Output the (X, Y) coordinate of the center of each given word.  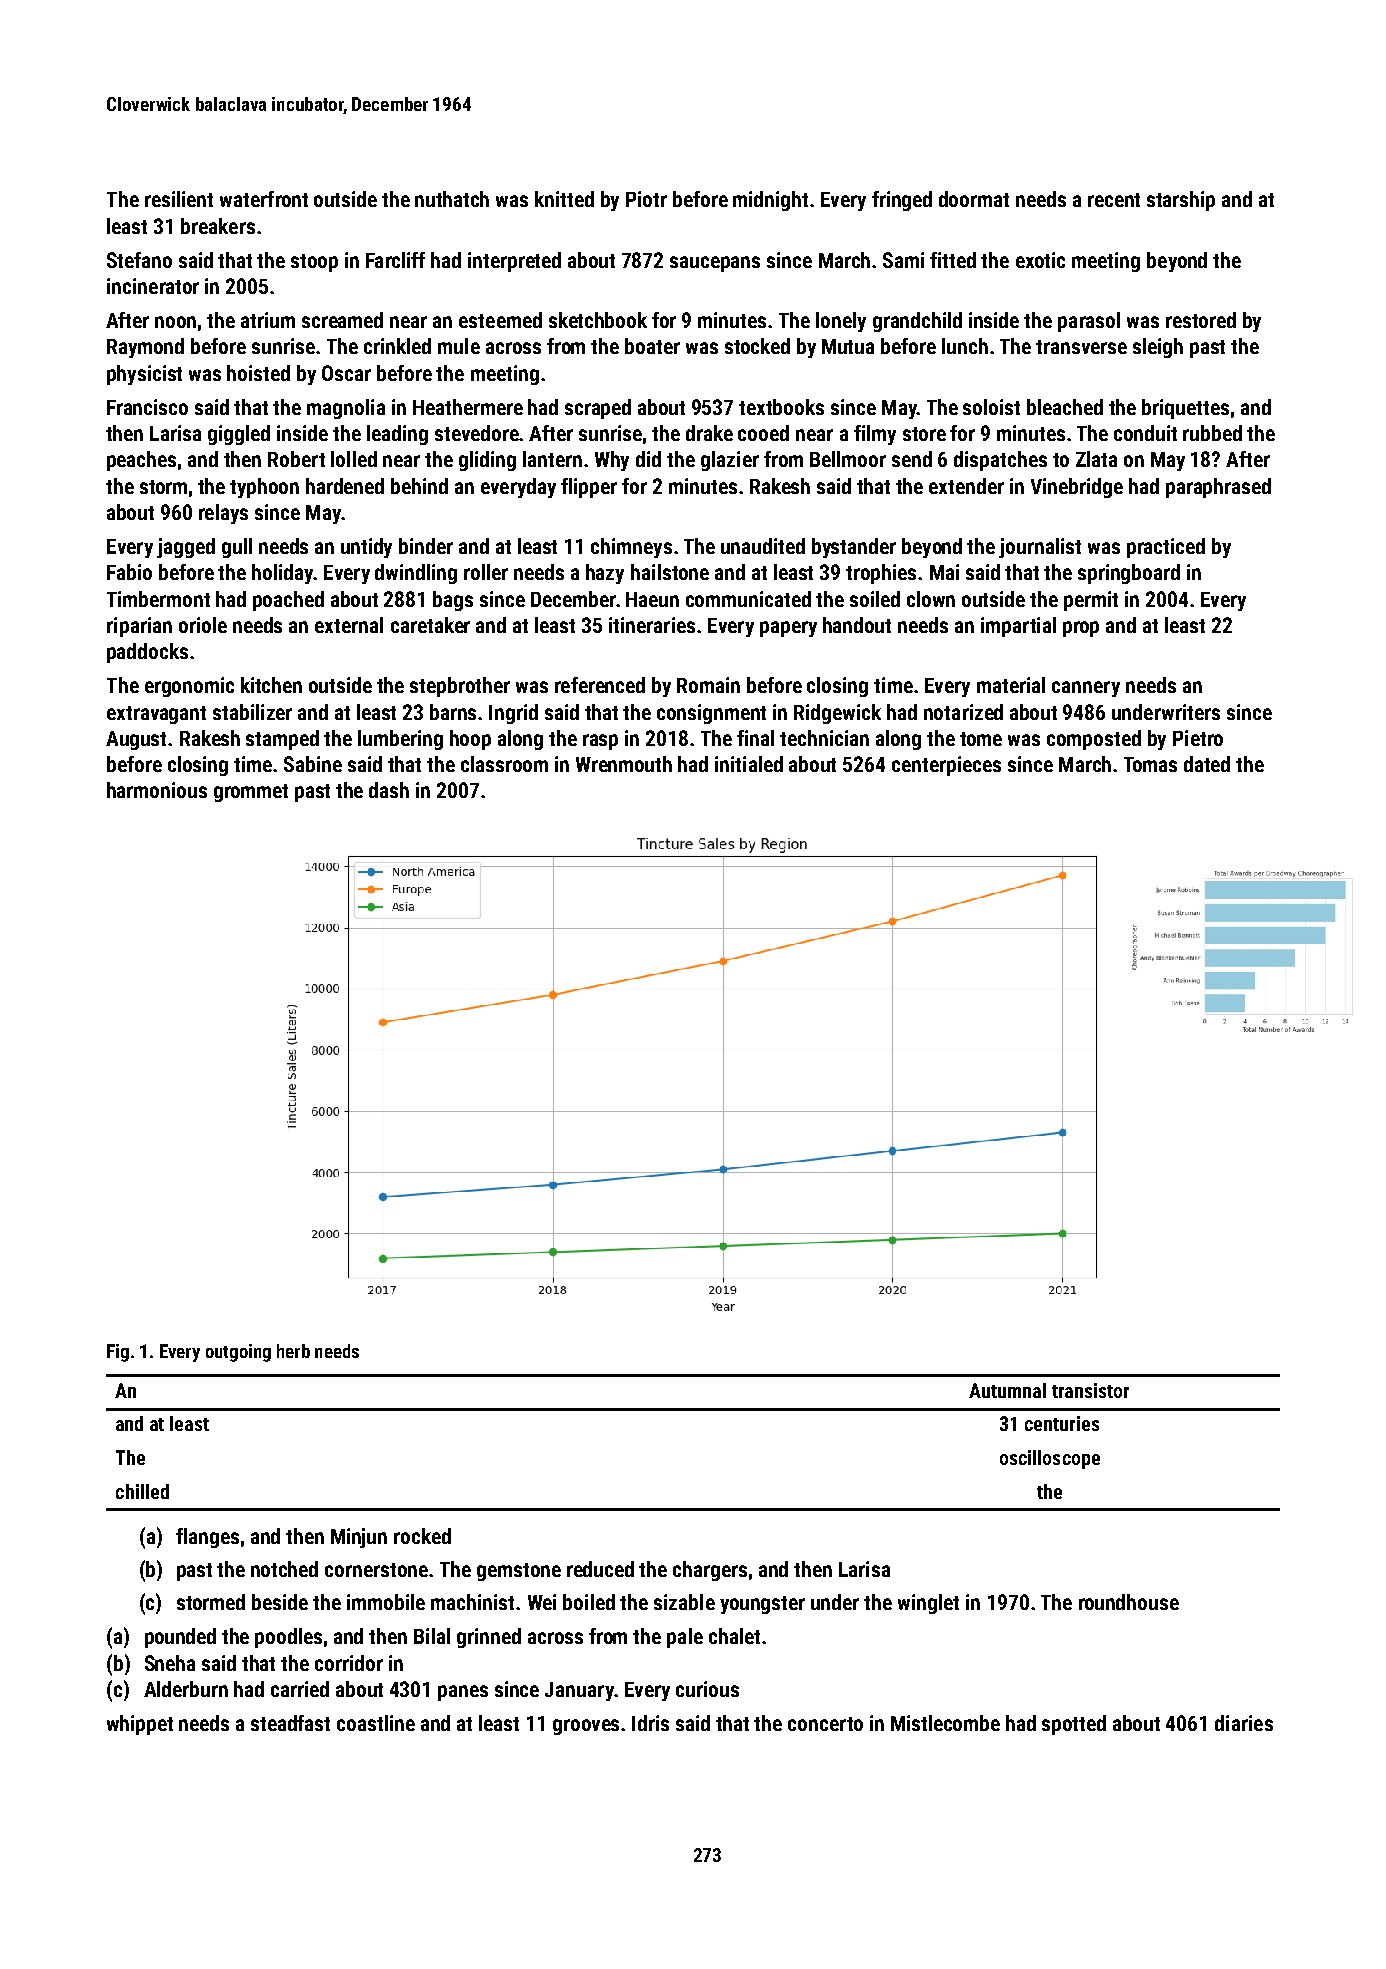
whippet (140, 1725)
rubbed (1212, 433)
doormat (974, 199)
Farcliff (395, 260)
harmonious (157, 790)
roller (486, 572)
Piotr (646, 199)
